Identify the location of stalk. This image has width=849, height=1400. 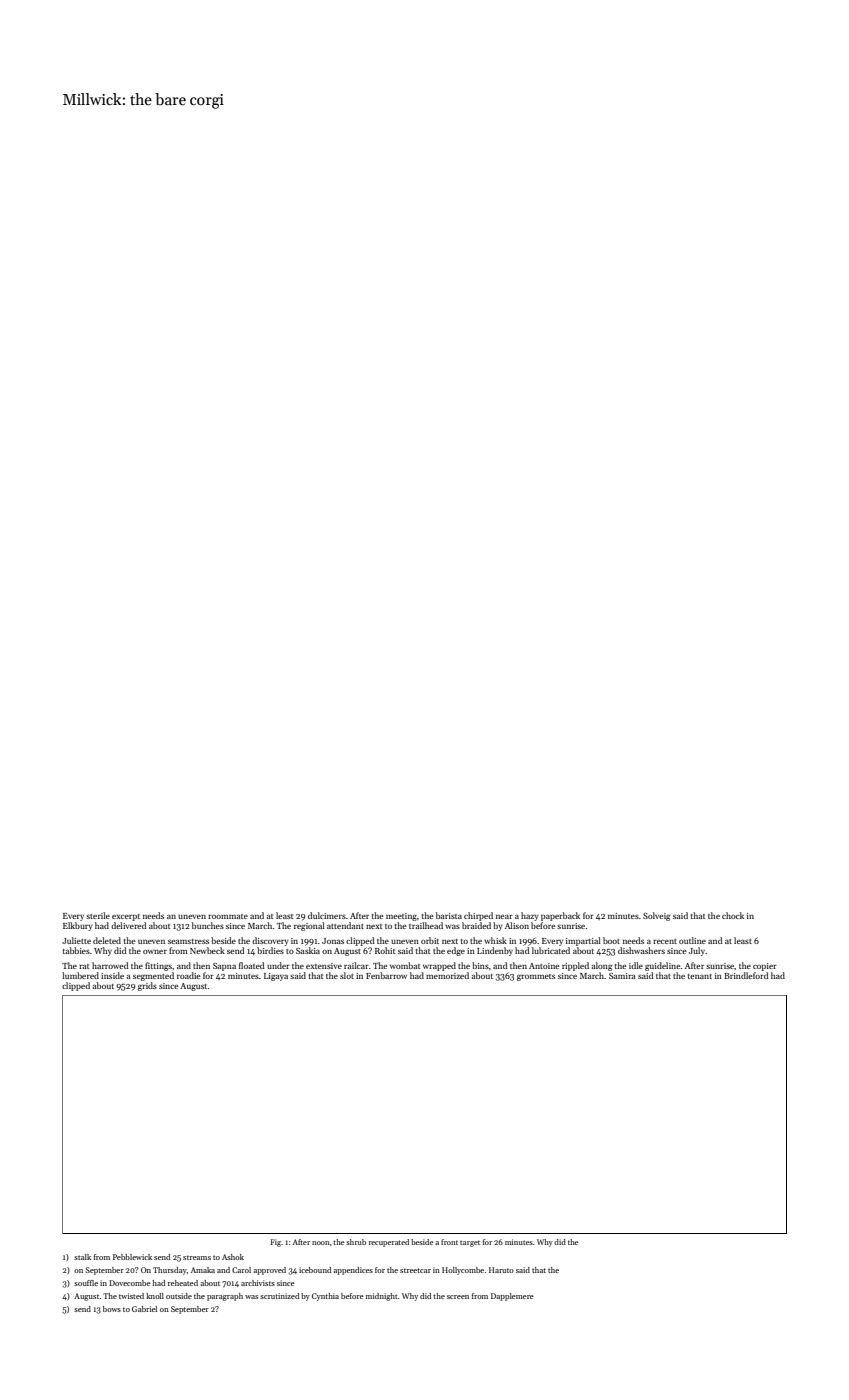
(82, 1257).
